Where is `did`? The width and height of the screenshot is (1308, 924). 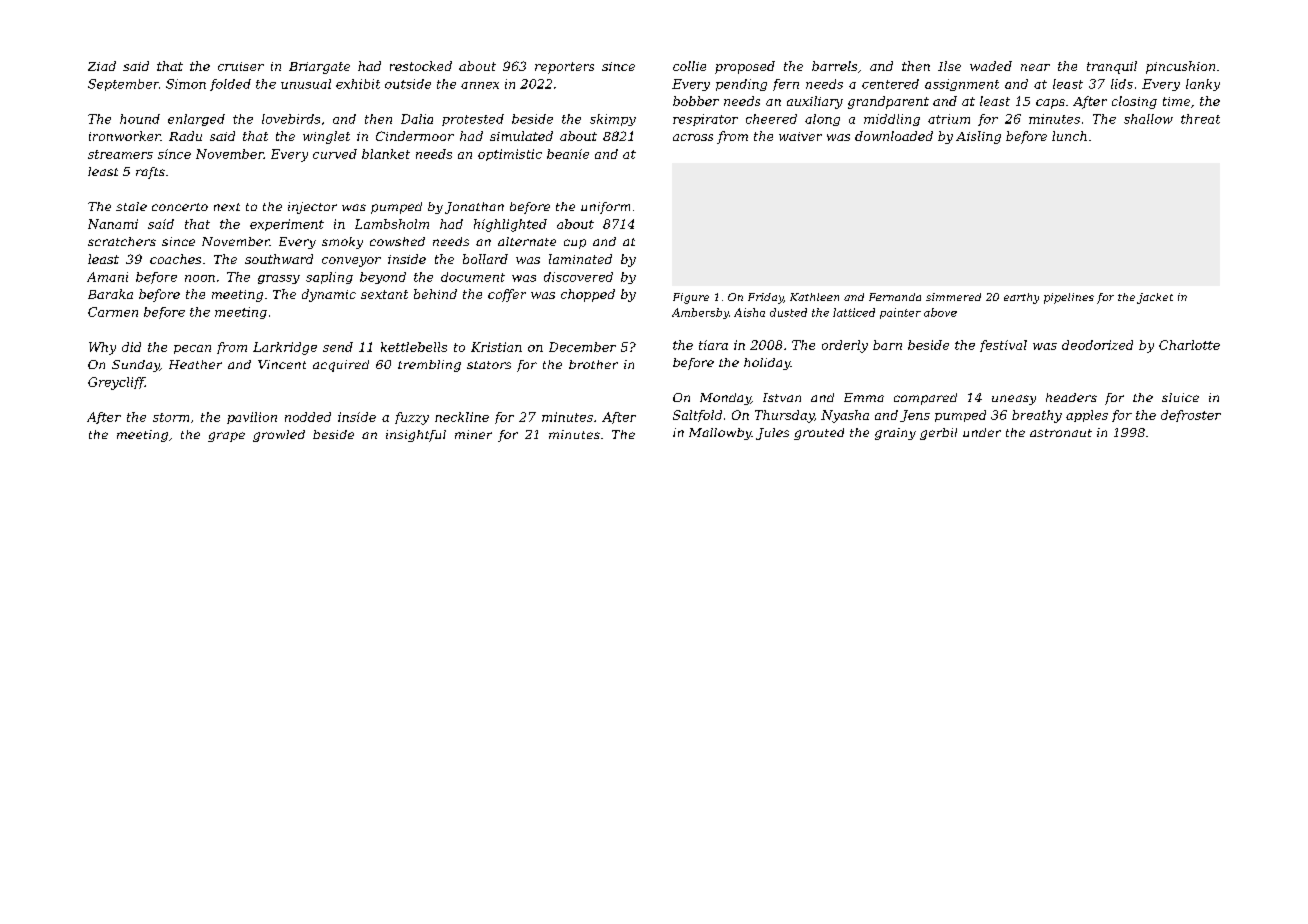 did is located at coordinates (131, 347).
